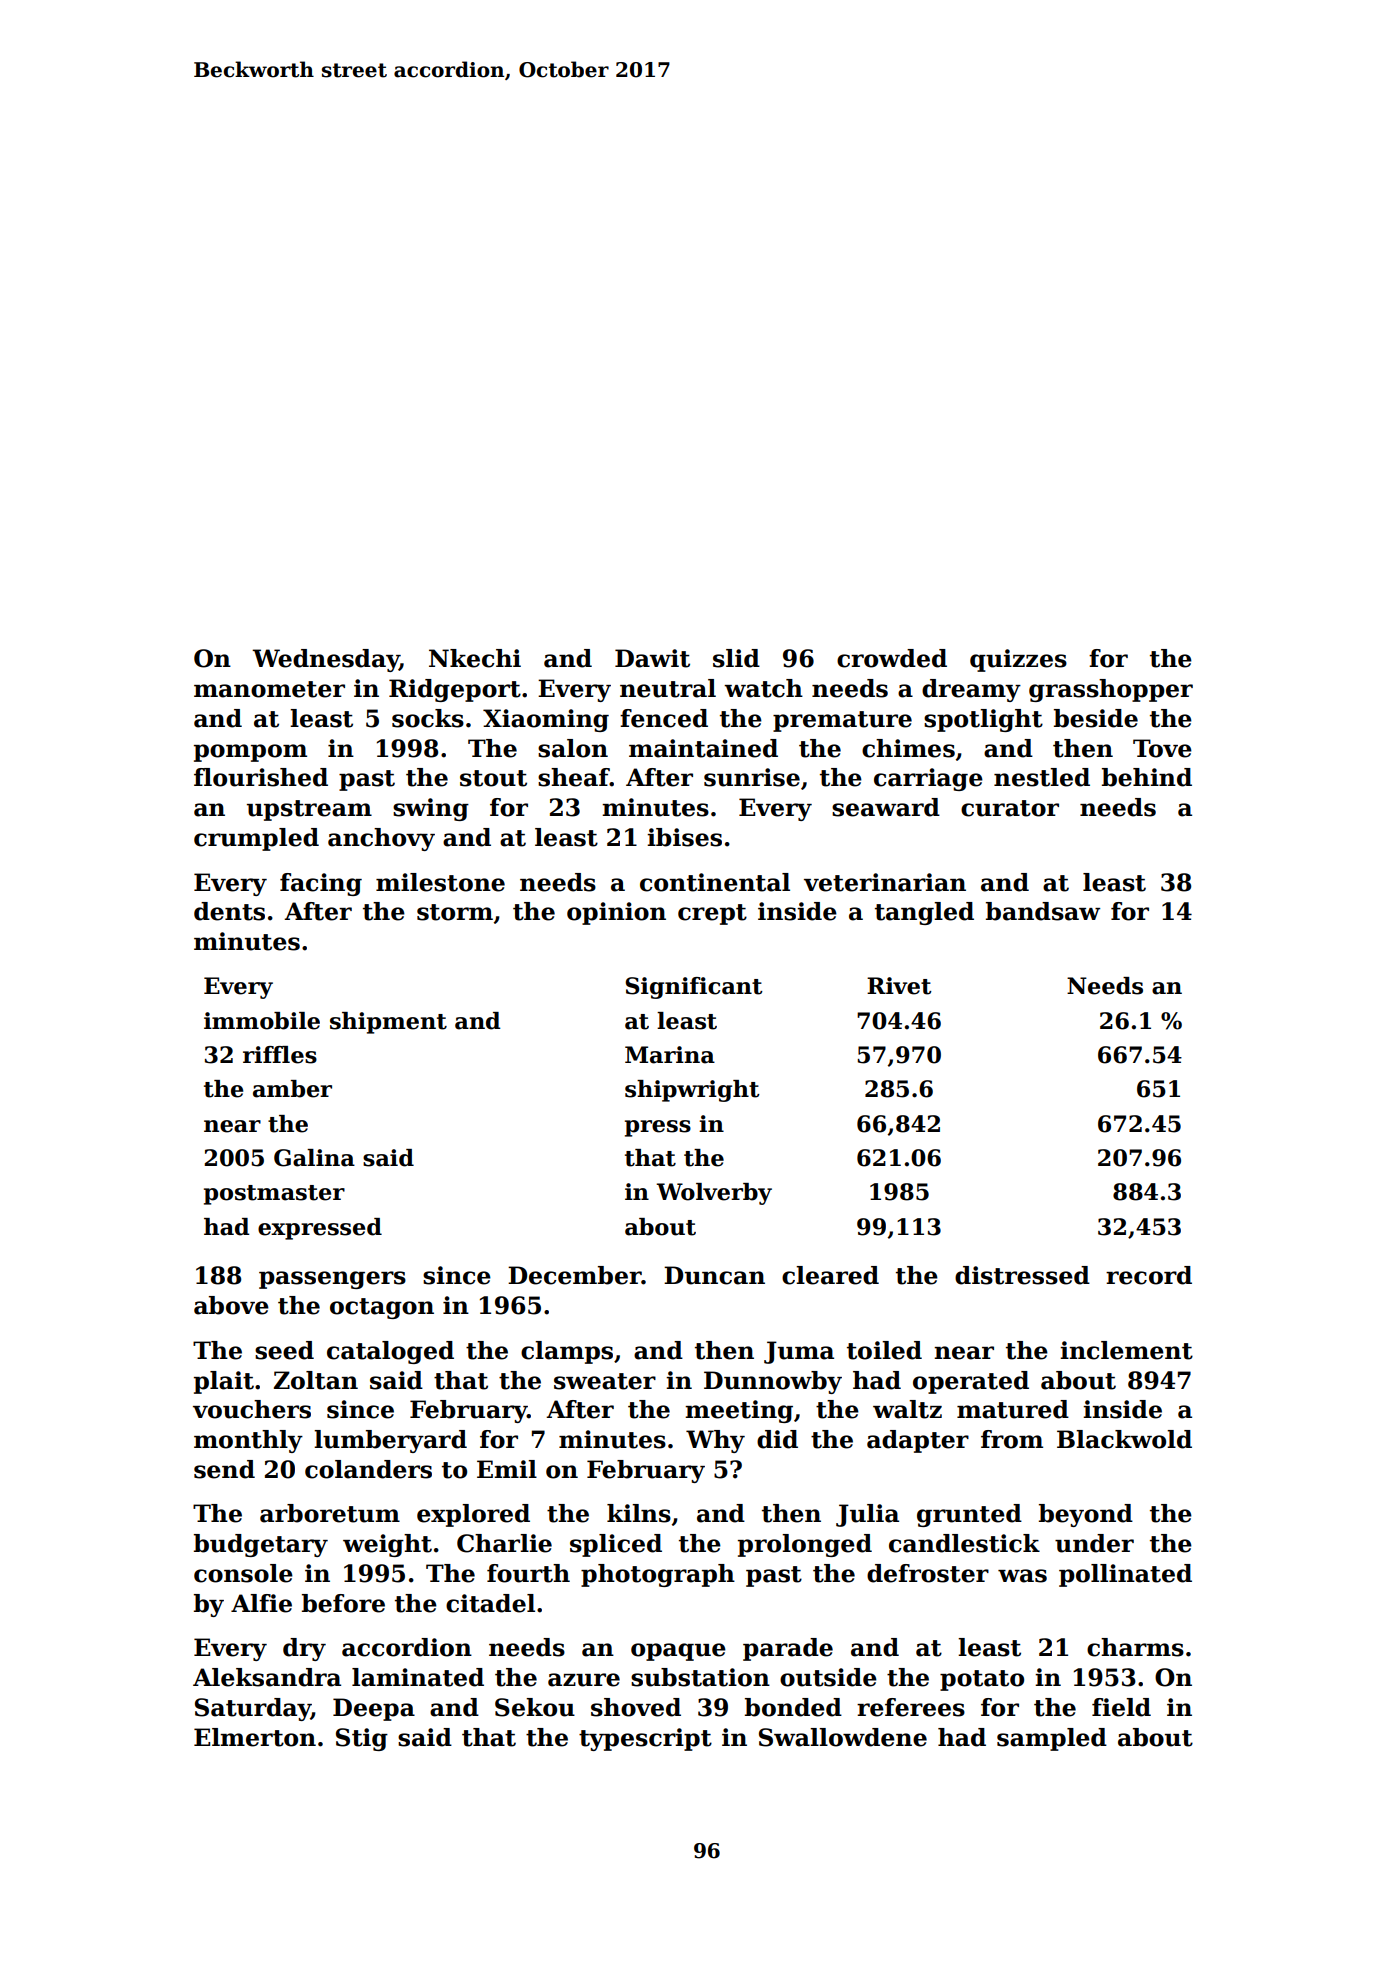 The image size is (1386, 1969). What do you see at coordinates (777, 1439) in the page?
I see `did` at bounding box center [777, 1439].
